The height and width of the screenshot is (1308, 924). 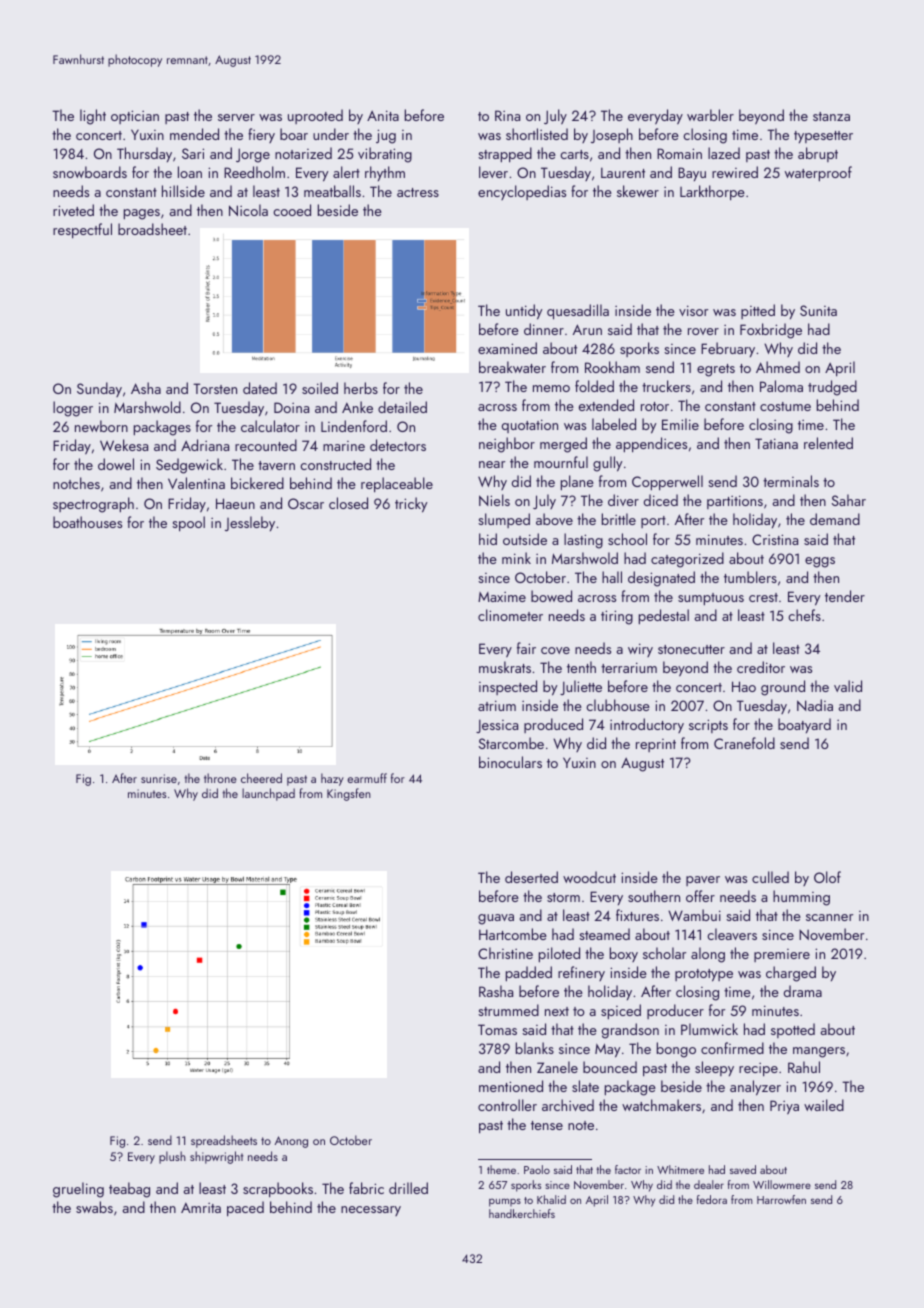 I want to click on Harrowfen, so click(x=781, y=1199).
